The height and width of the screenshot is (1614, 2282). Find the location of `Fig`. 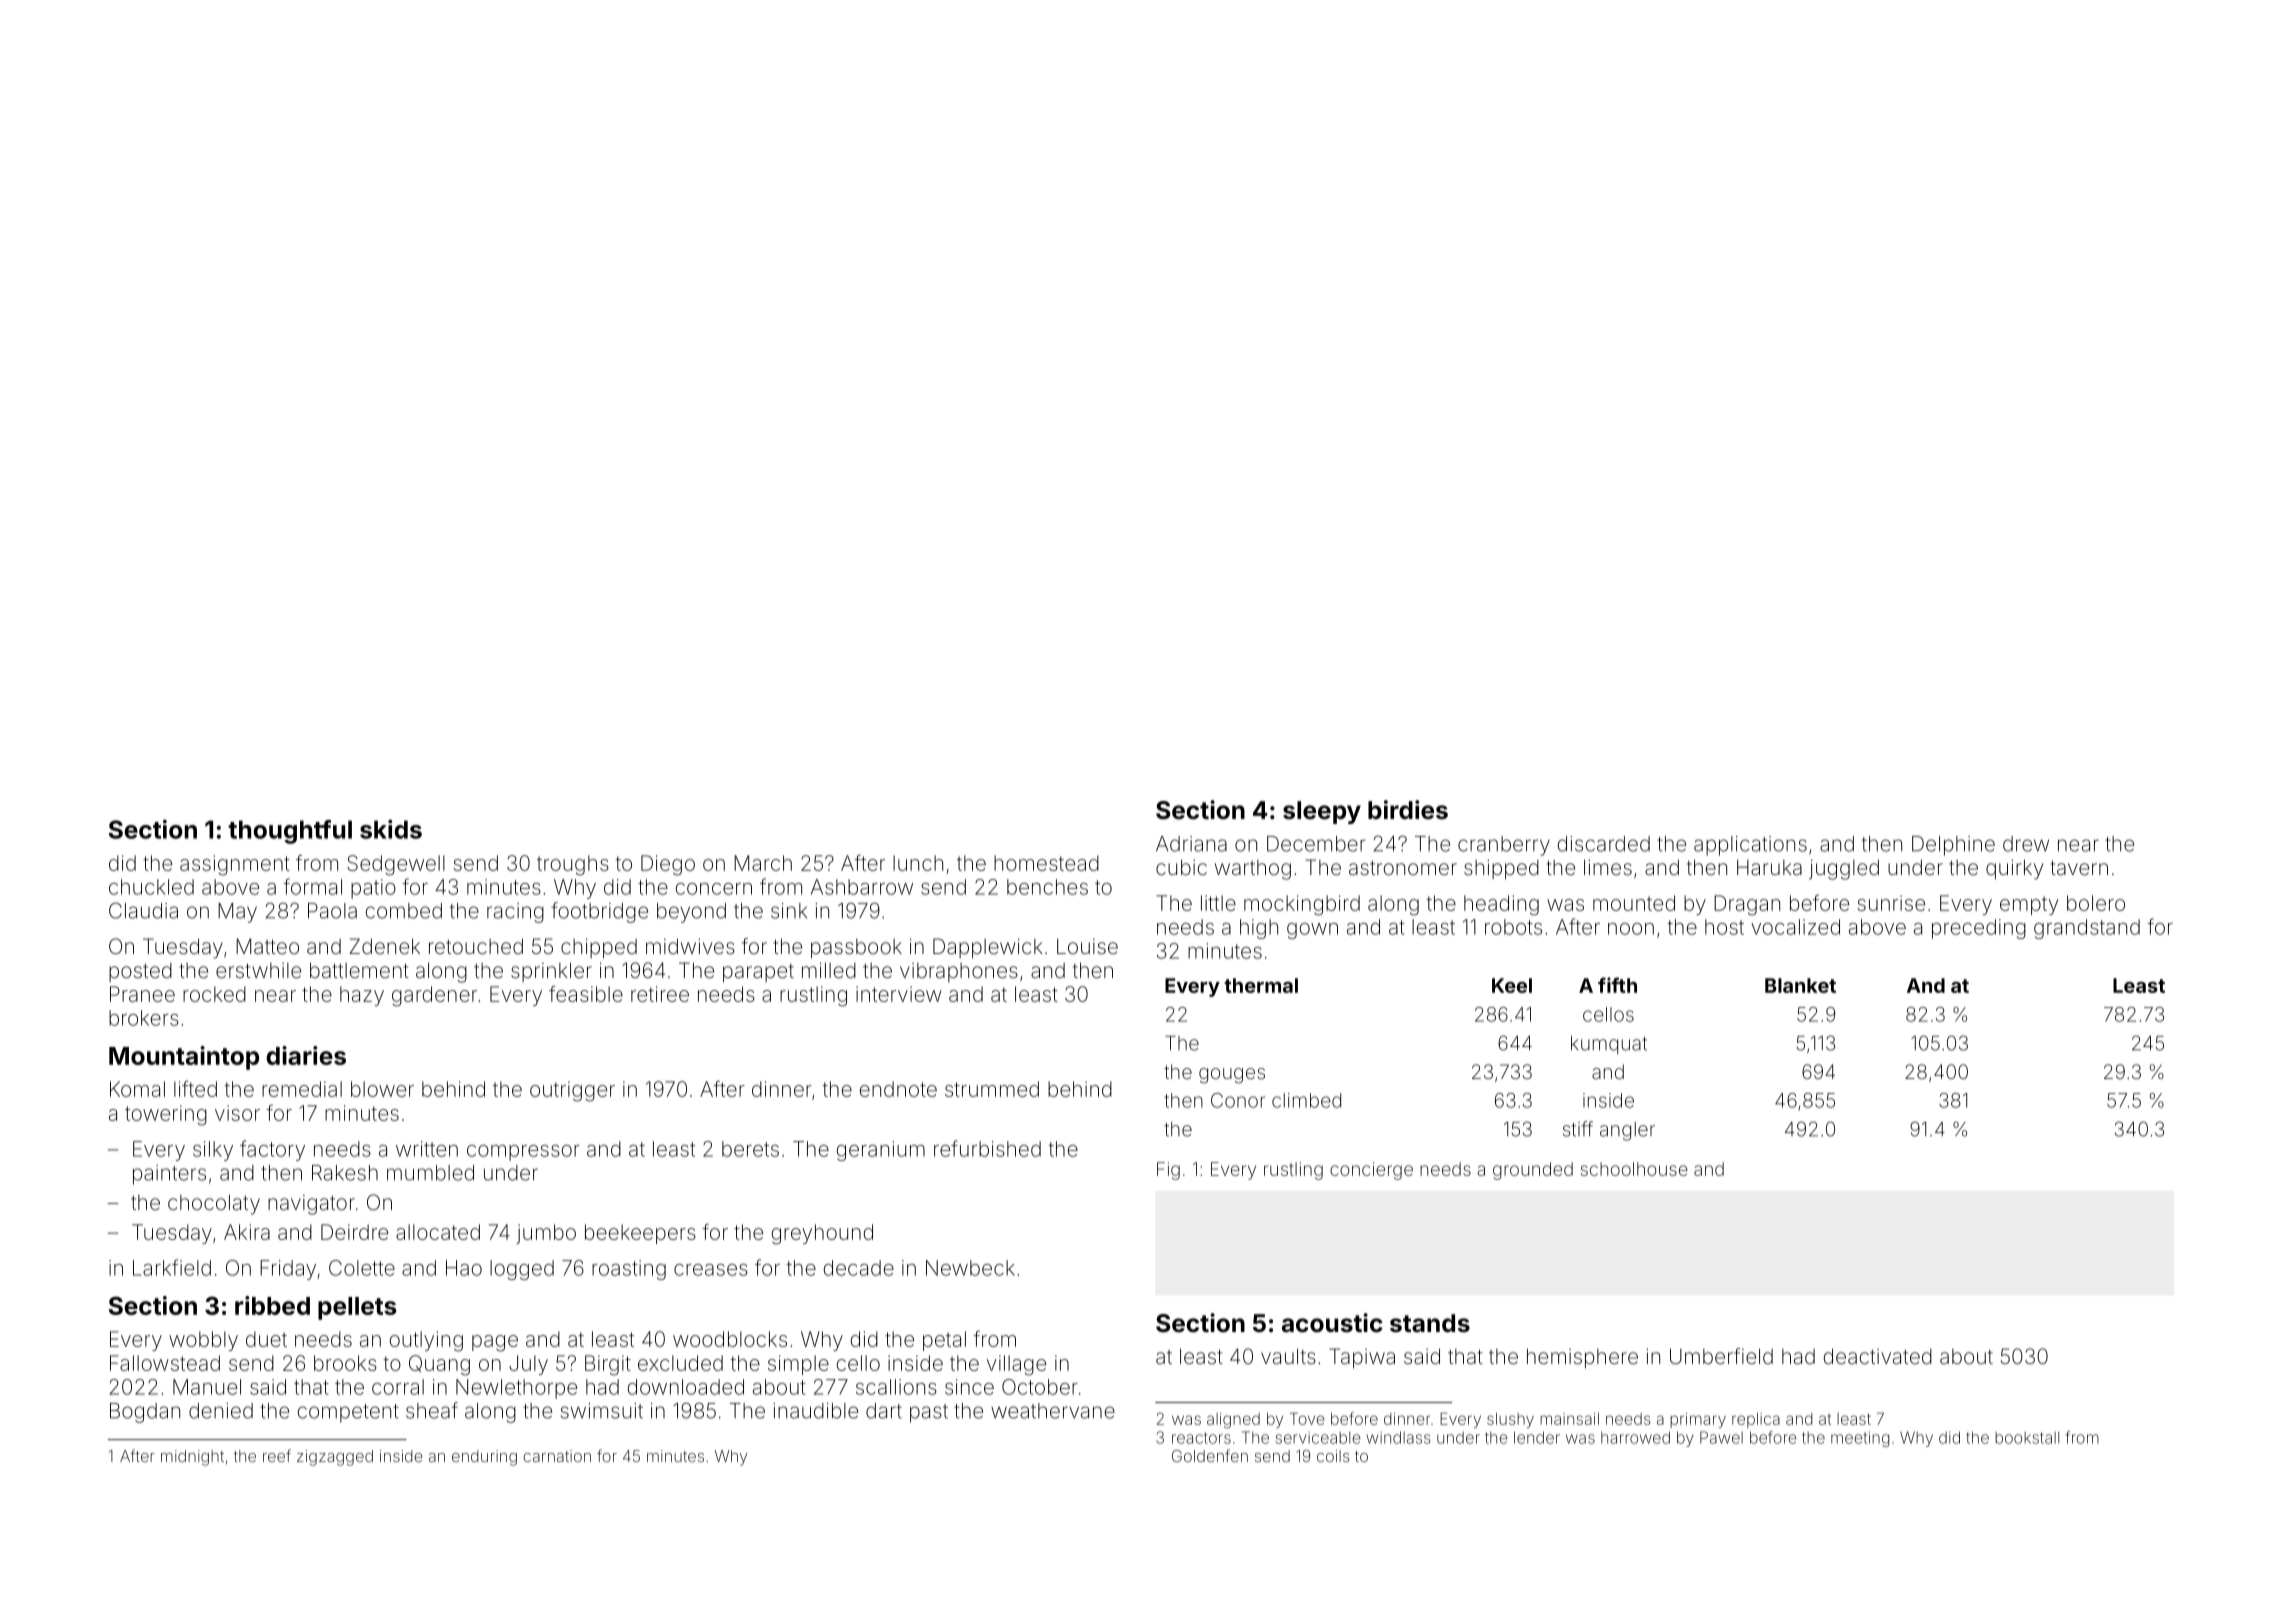

Fig is located at coordinates (1168, 1171).
